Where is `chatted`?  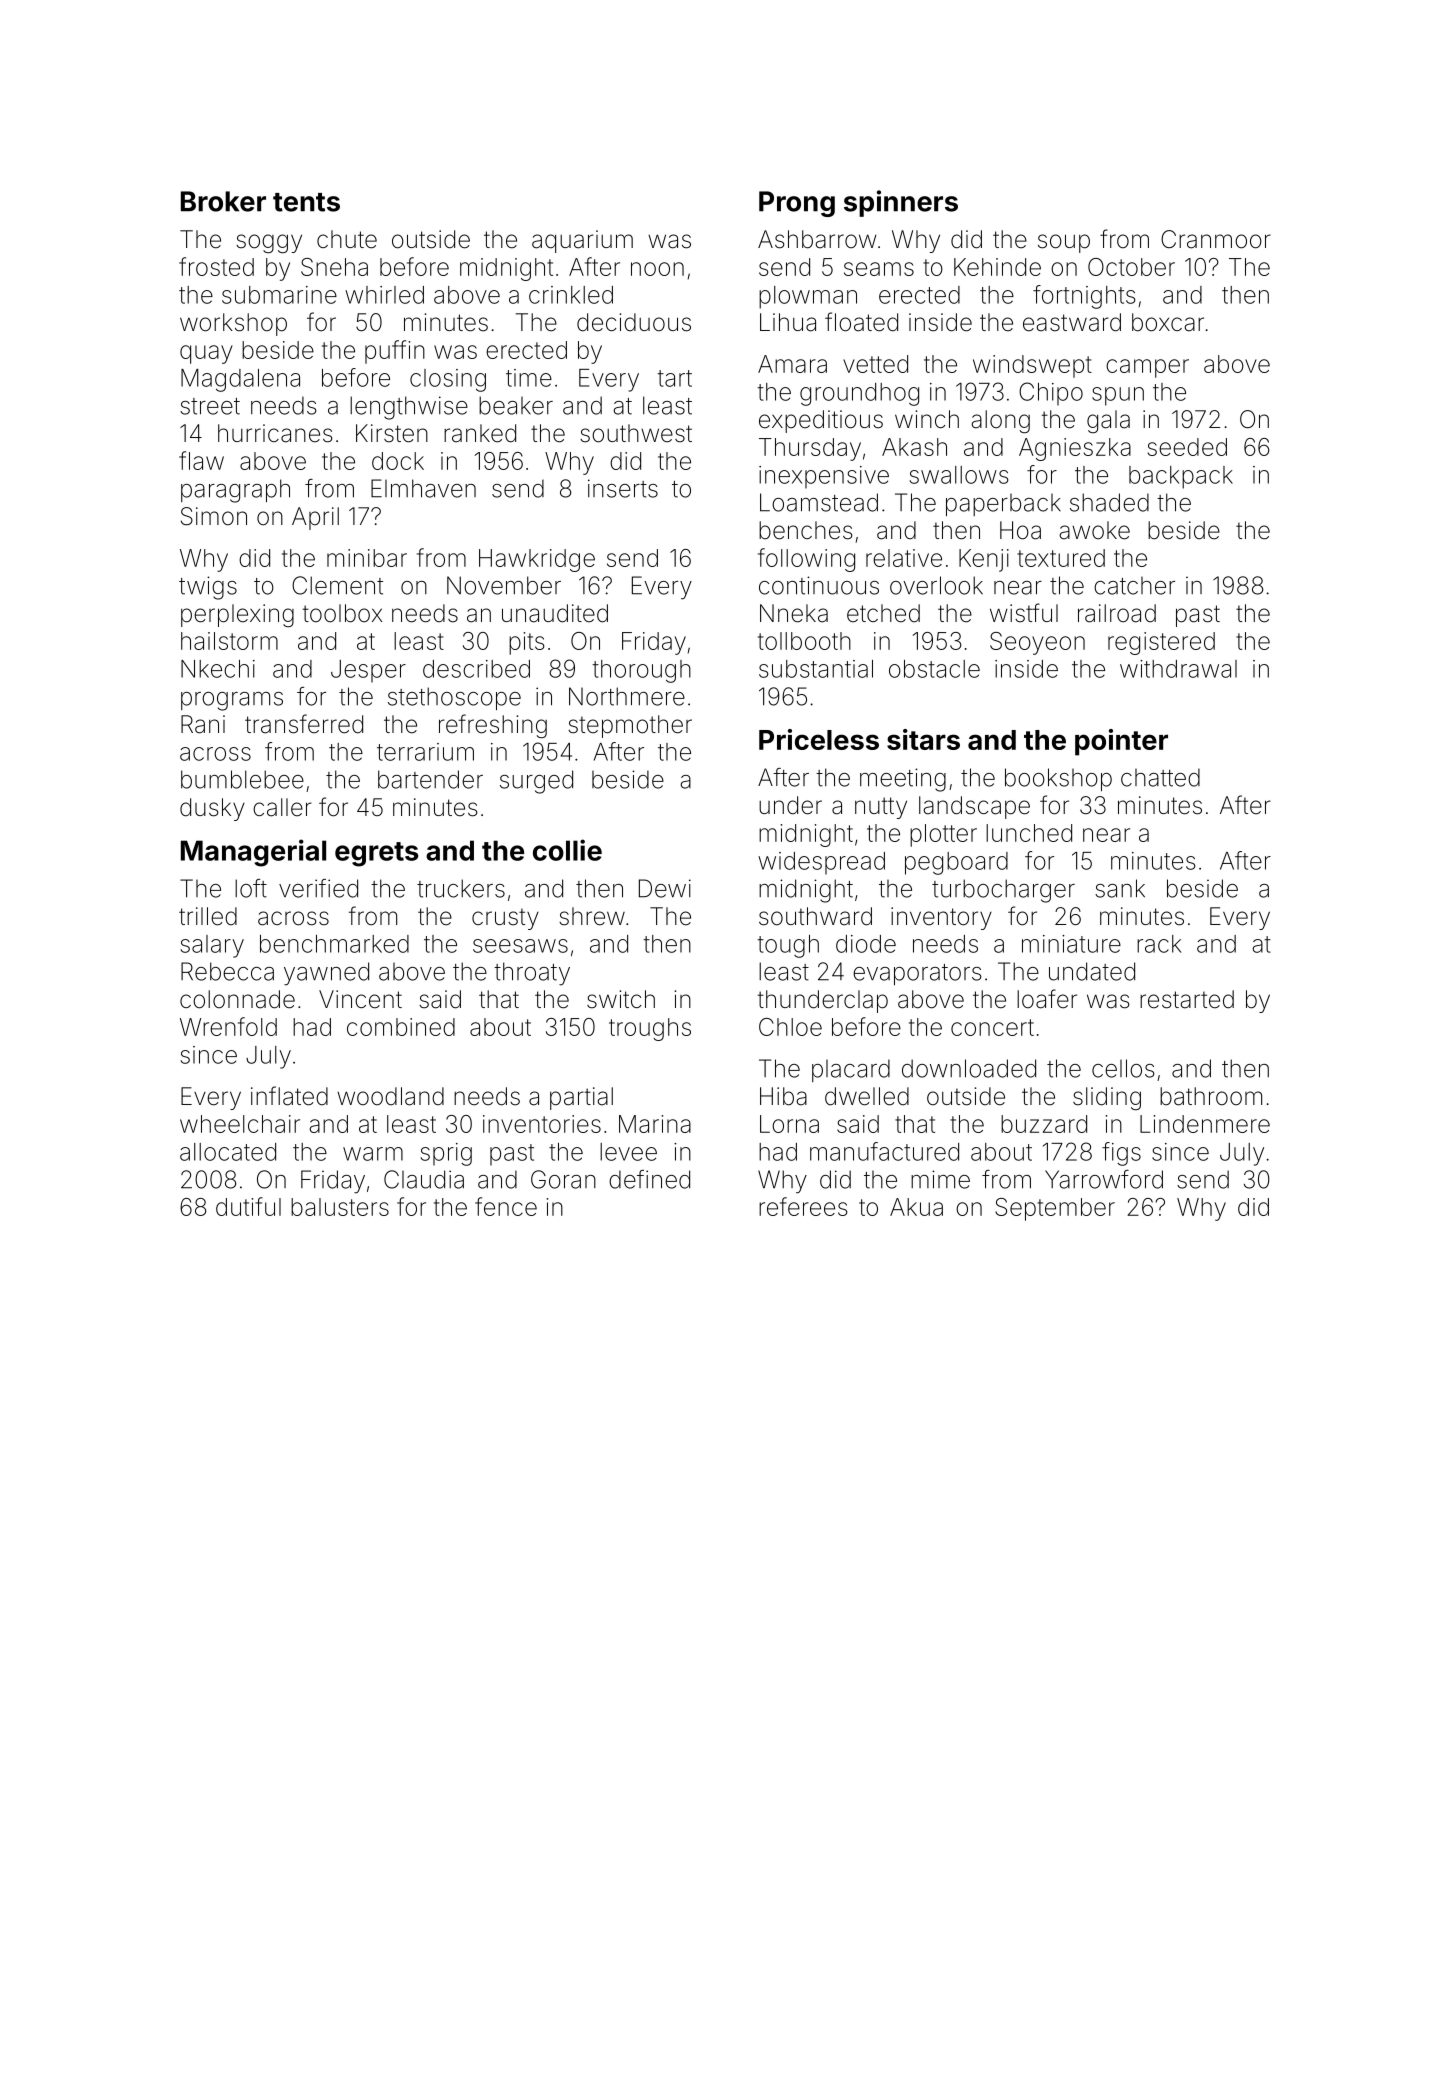
chatted is located at coordinates (1160, 777).
